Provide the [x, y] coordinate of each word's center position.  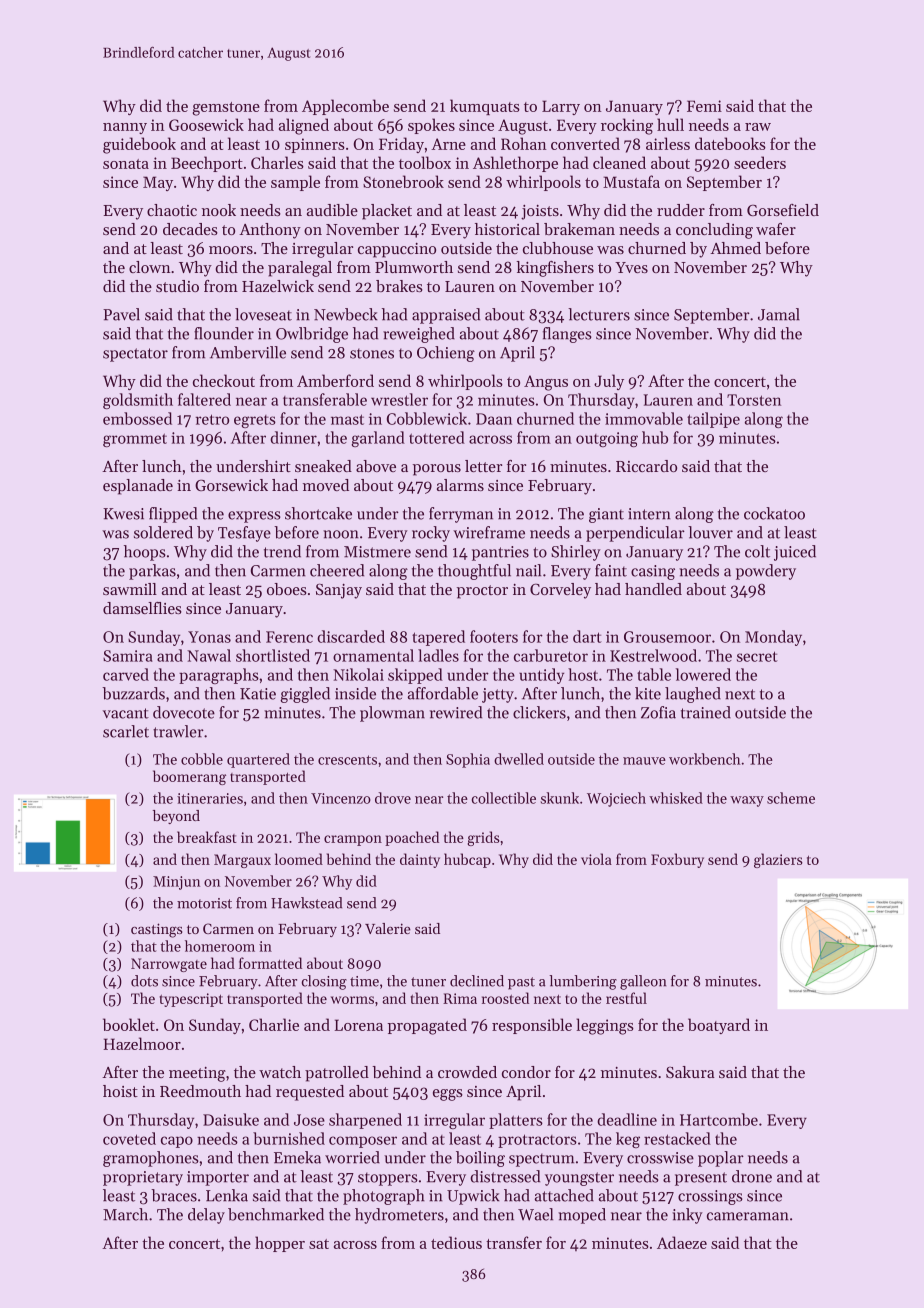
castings [156, 930]
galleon [643, 982]
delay [206, 1216]
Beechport [207, 164]
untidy [541, 676]
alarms [460, 485]
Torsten [754, 400]
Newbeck [346, 314]
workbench [705, 759]
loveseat [263, 314]
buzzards [133, 693]
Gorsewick [231, 485]
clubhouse [558, 248]
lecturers [599, 314]
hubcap [467, 860]
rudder [681, 210]
